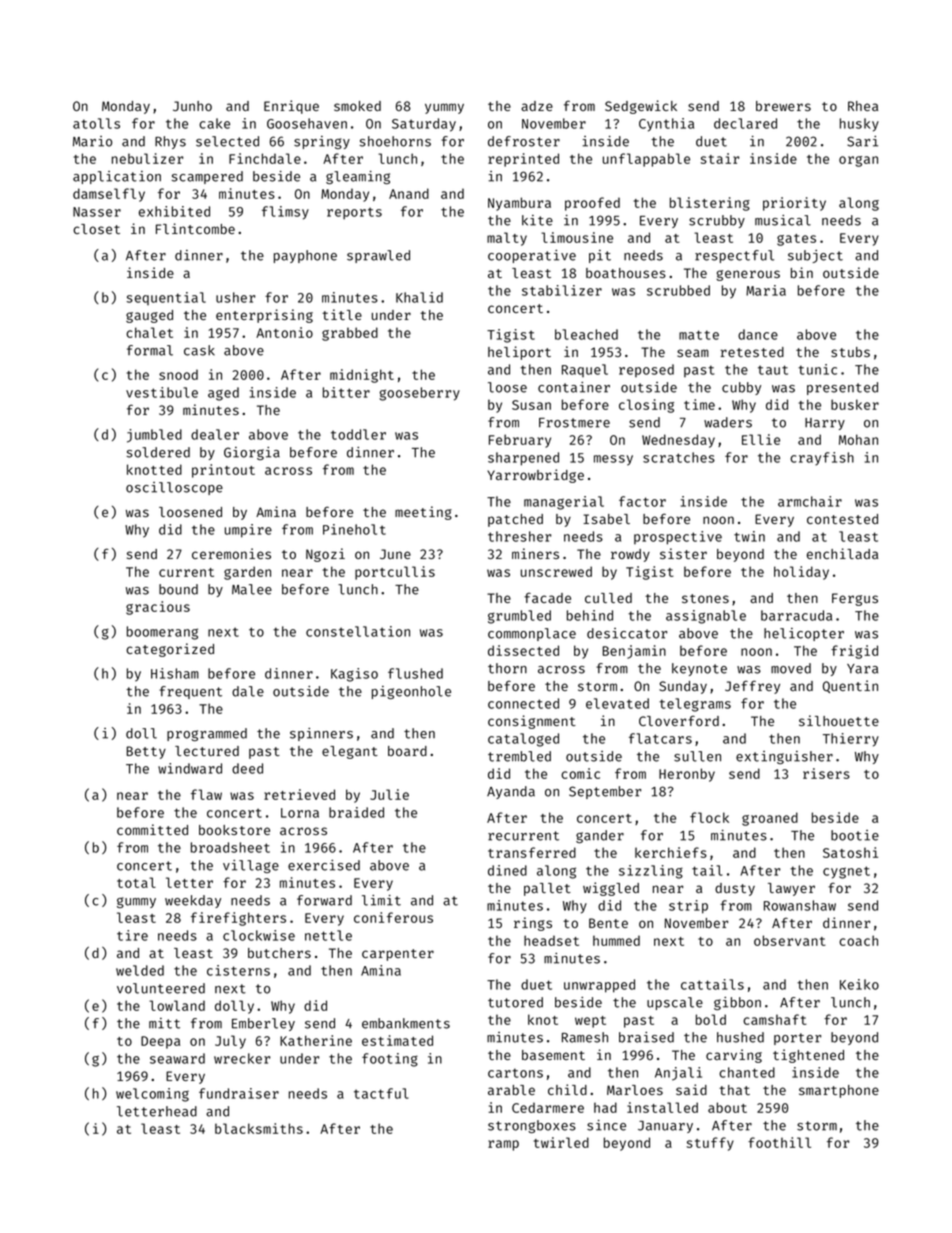 The width and height of the screenshot is (952, 1233). What do you see at coordinates (419, 394) in the screenshot?
I see `gooseberry` at bounding box center [419, 394].
